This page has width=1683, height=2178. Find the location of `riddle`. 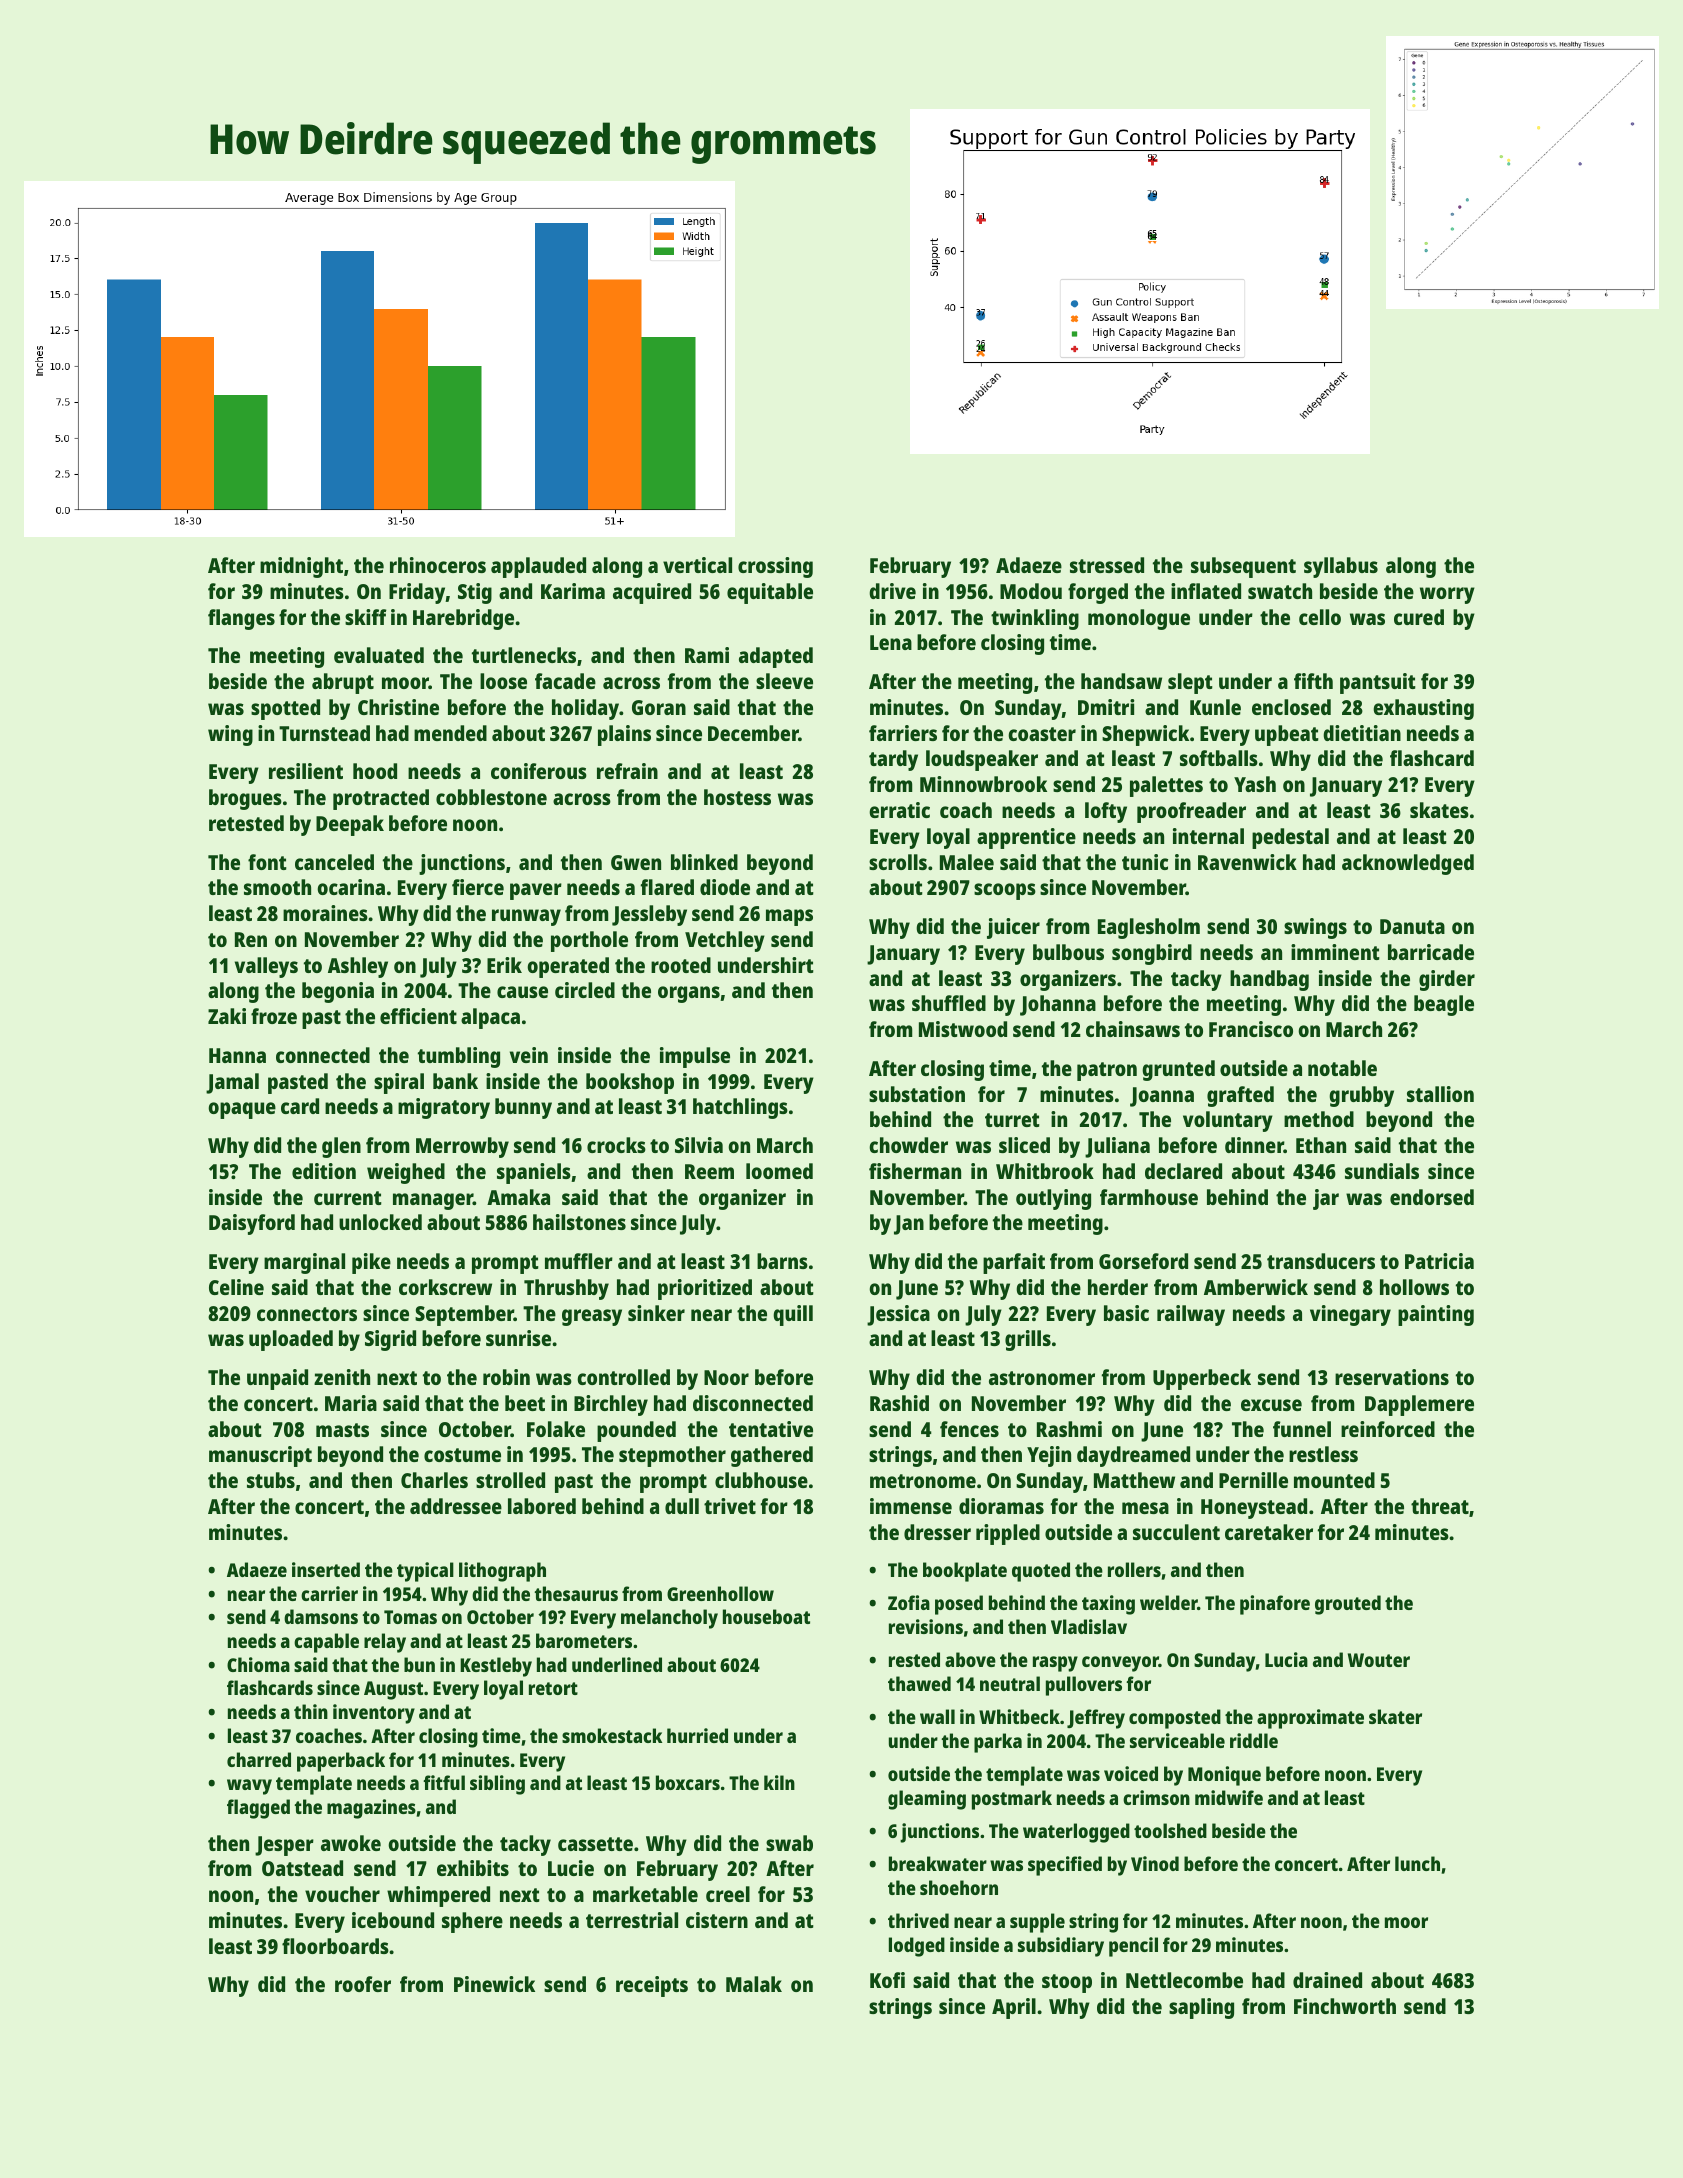

riddle is located at coordinates (1254, 1740).
